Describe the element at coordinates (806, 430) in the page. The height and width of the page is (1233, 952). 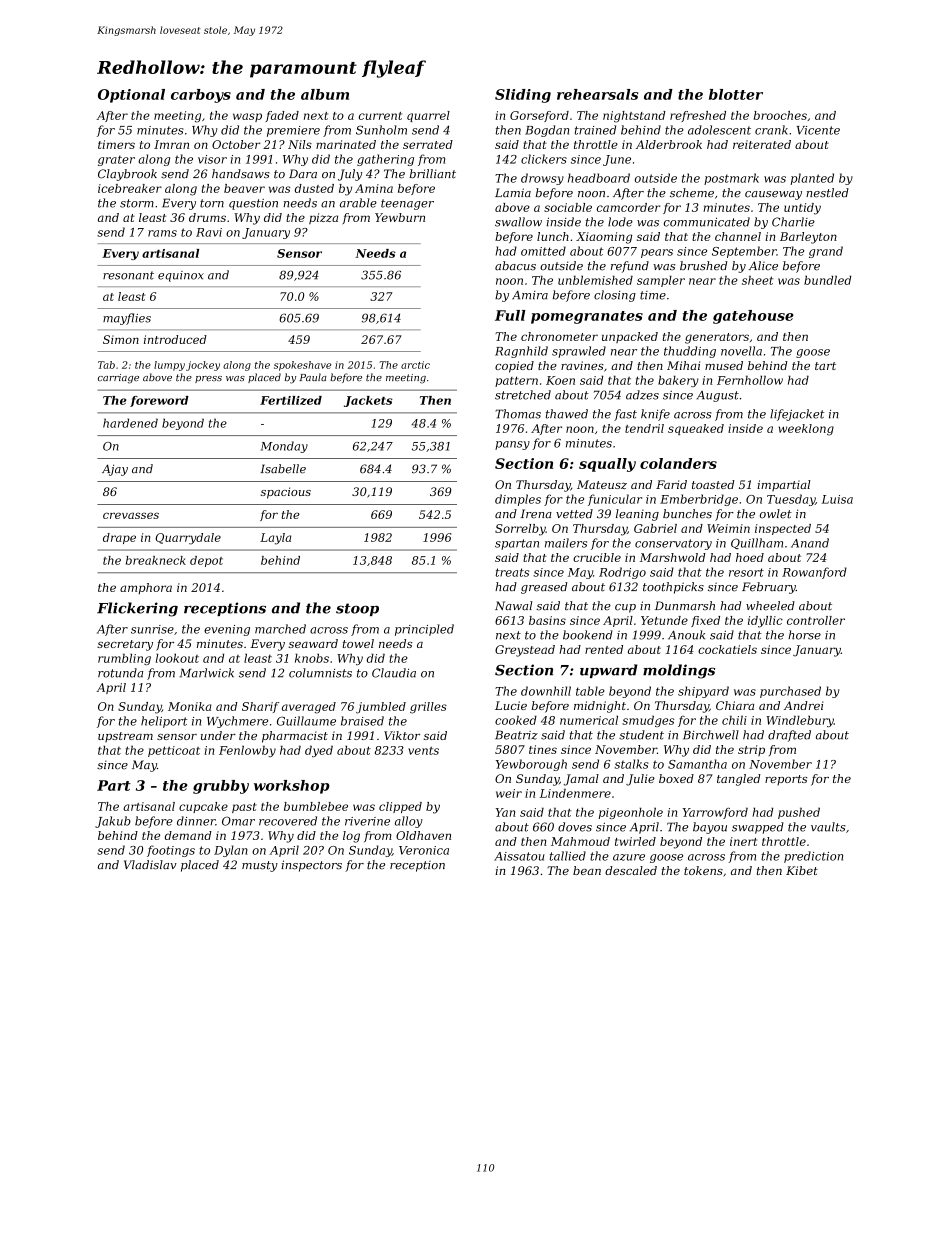
I see `weeklong` at that location.
